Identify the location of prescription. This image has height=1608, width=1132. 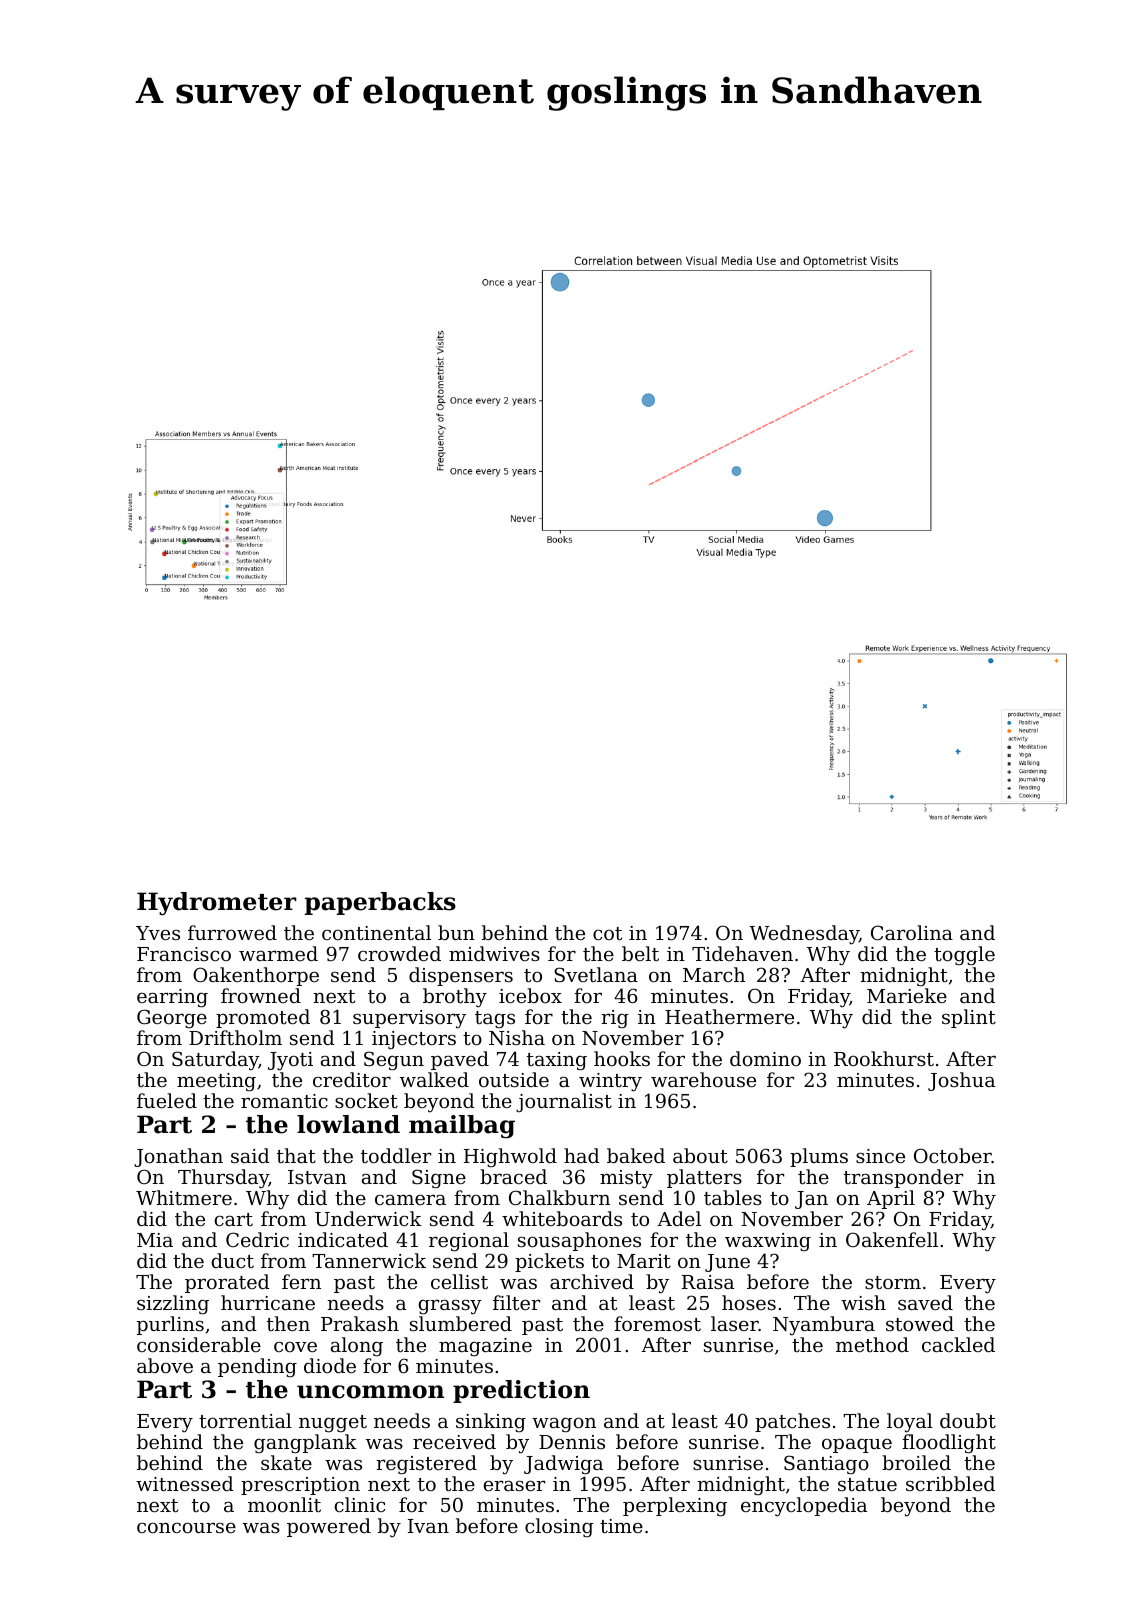
(300, 1486).
